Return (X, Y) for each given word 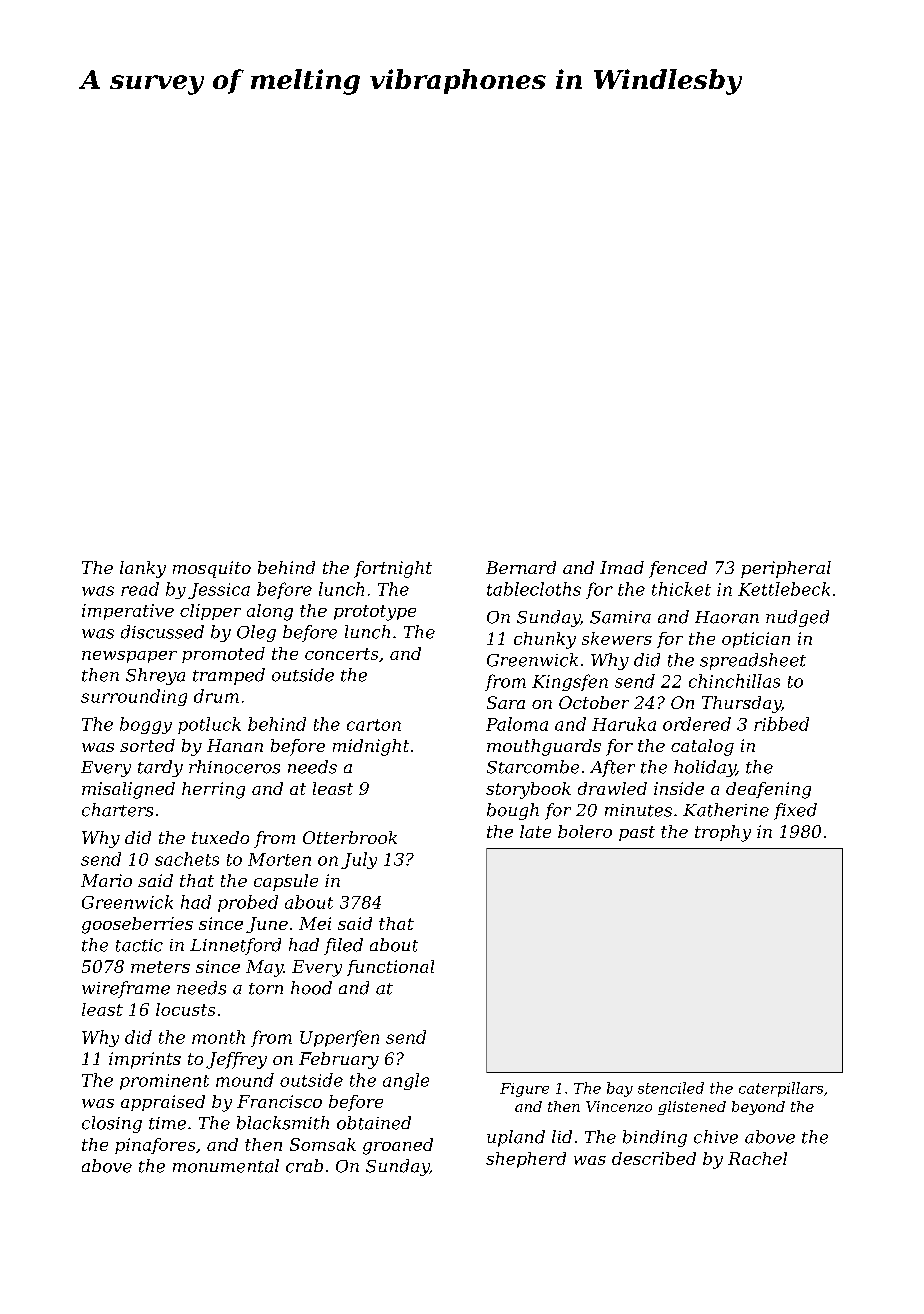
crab (304, 1166)
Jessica (219, 591)
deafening (768, 790)
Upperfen (339, 1038)
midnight (371, 747)
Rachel (757, 1158)
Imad (622, 567)
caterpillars (781, 1089)
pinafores (155, 1146)
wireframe (126, 989)
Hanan (235, 745)
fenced (678, 569)
